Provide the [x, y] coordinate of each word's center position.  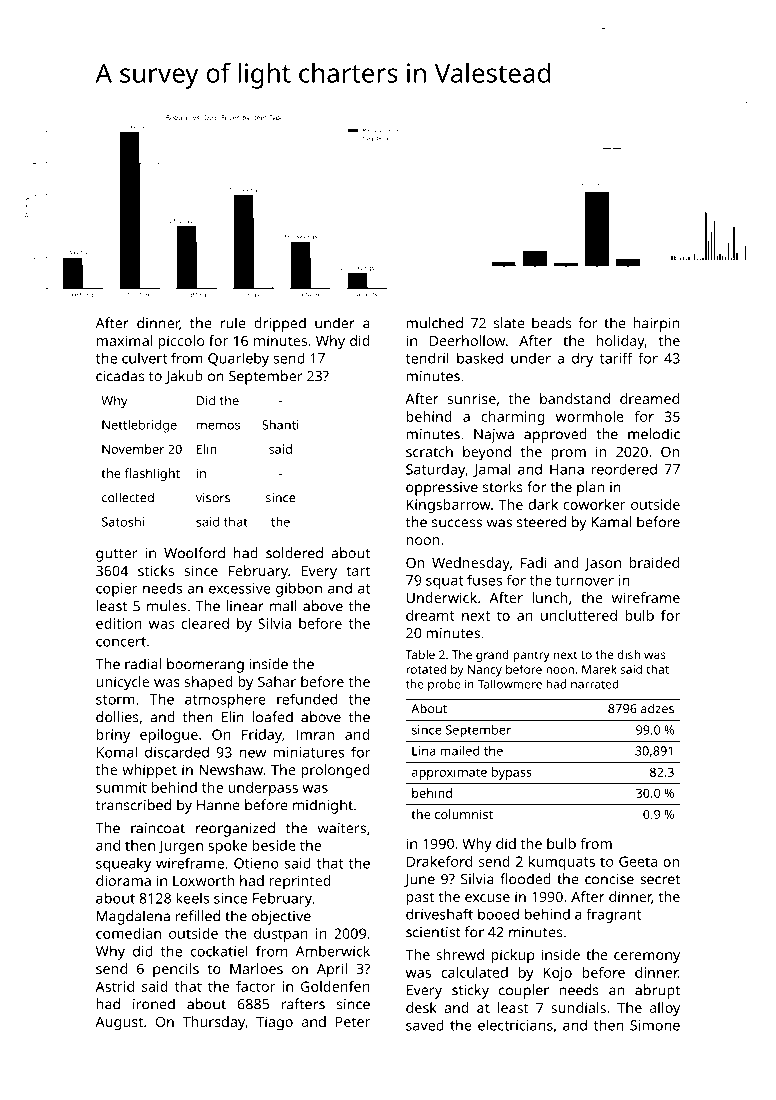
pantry [531, 656]
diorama [123, 880]
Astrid [115, 986]
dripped [280, 324]
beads [551, 323]
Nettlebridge [139, 426]
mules [166, 606]
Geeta [638, 861]
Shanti [280, 425]
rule [233, 323]
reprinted [300, 882]
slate [509, 323]
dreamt [430, 615]
